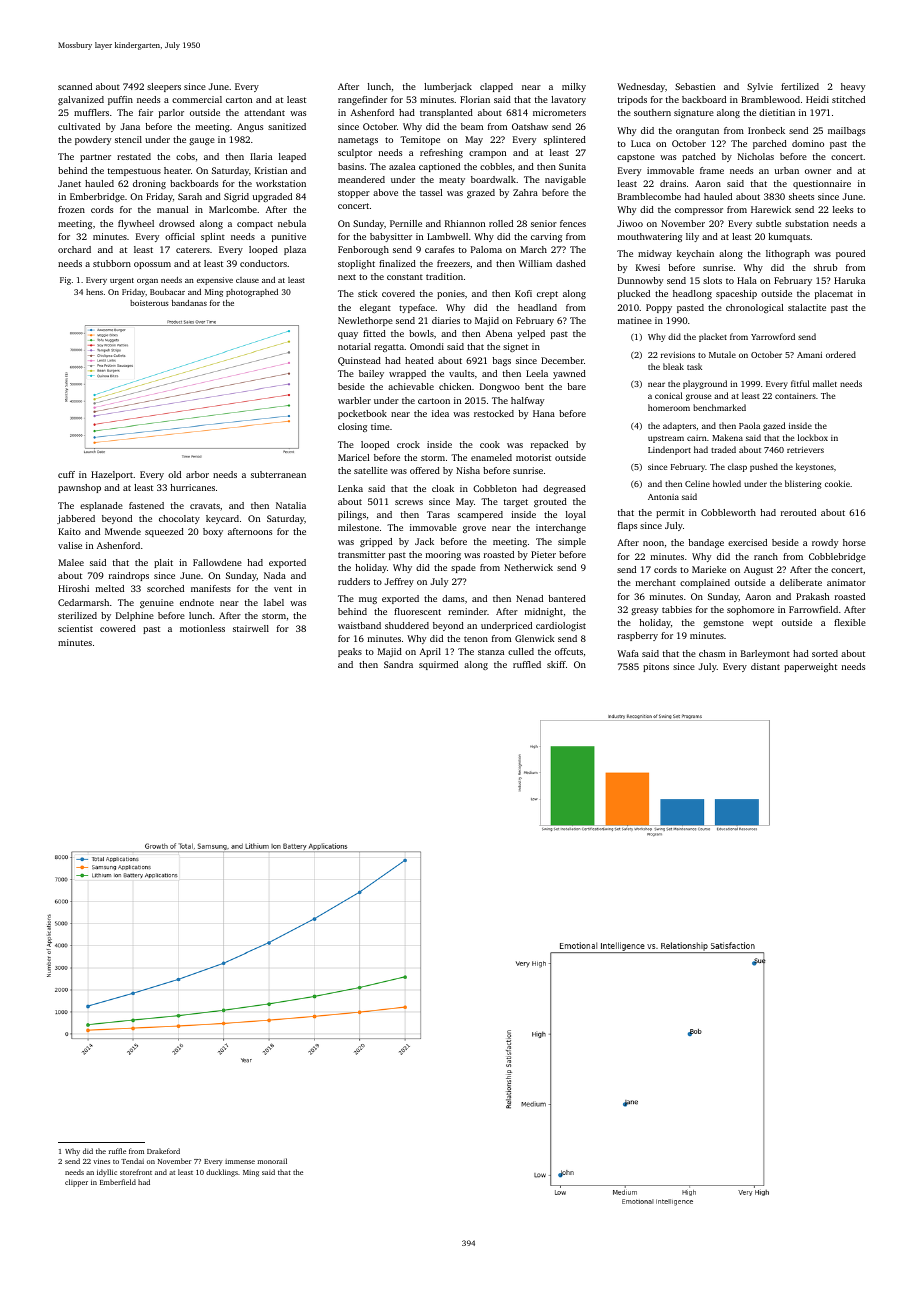 The image size is (924, 1308). I want to click on manual, so click(172, 209).
